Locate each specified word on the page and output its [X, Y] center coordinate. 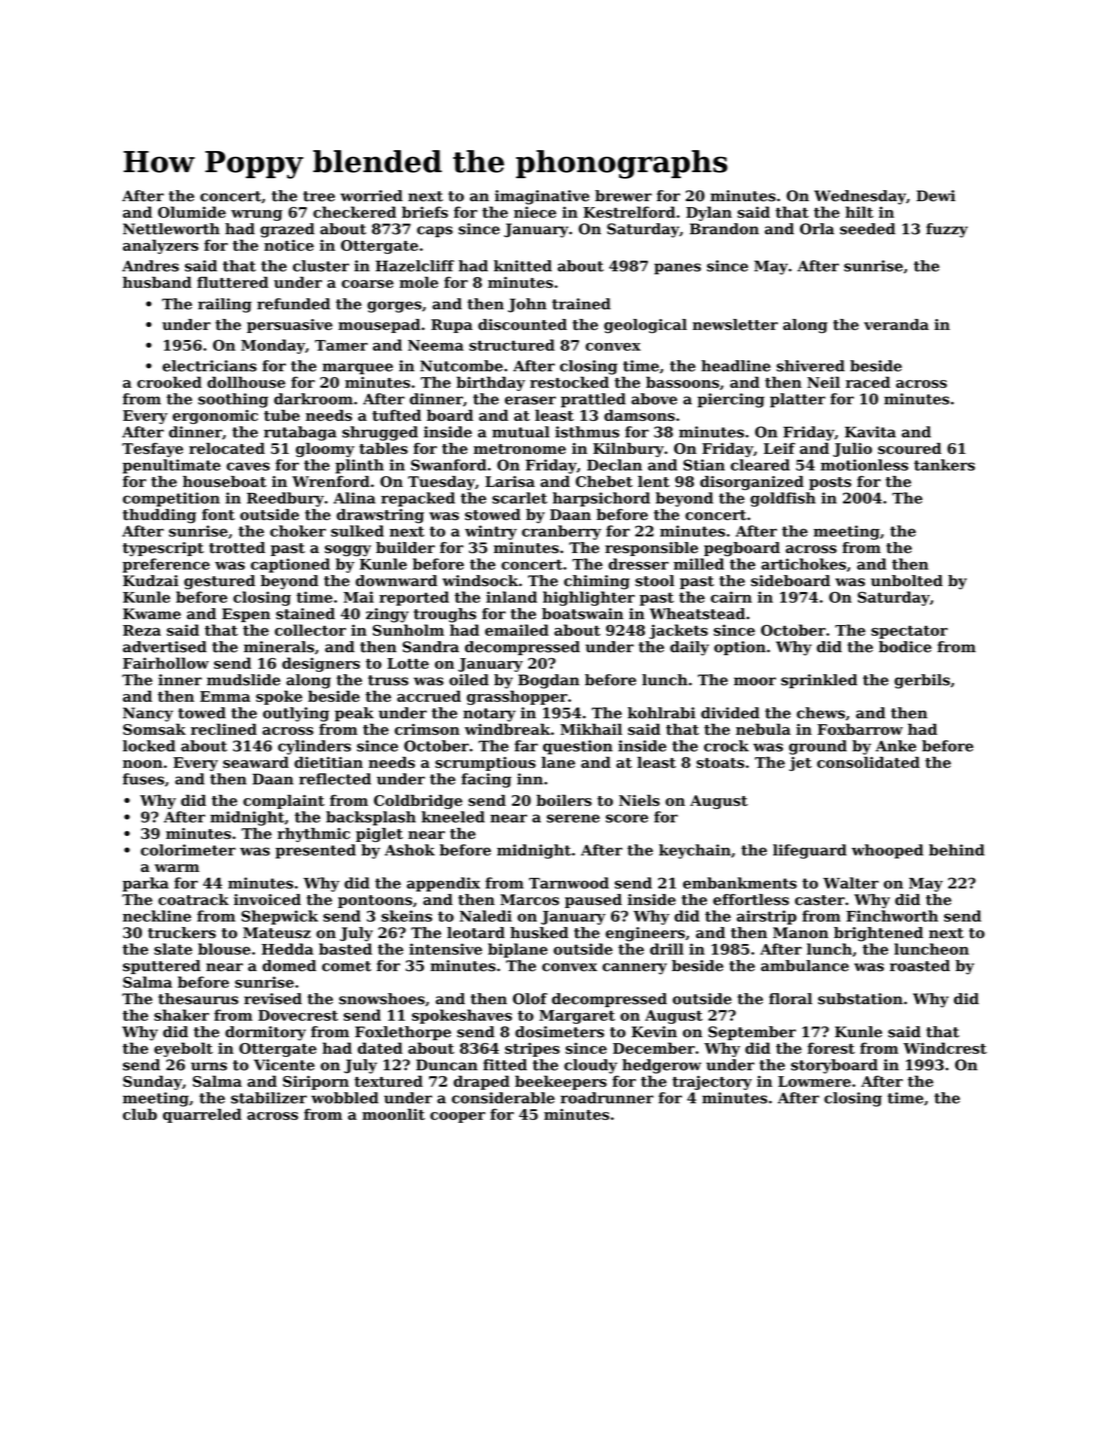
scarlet [519, 498]
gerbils [922, 681]
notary [489, 715]
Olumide [192, 212]
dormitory [265, 1033]
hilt [859, 212]
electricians [209, 366]
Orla [817, 229]
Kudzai [151, 581]
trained [581, 304]
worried [371, 196]
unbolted [907, 581]
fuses [143, 779]
